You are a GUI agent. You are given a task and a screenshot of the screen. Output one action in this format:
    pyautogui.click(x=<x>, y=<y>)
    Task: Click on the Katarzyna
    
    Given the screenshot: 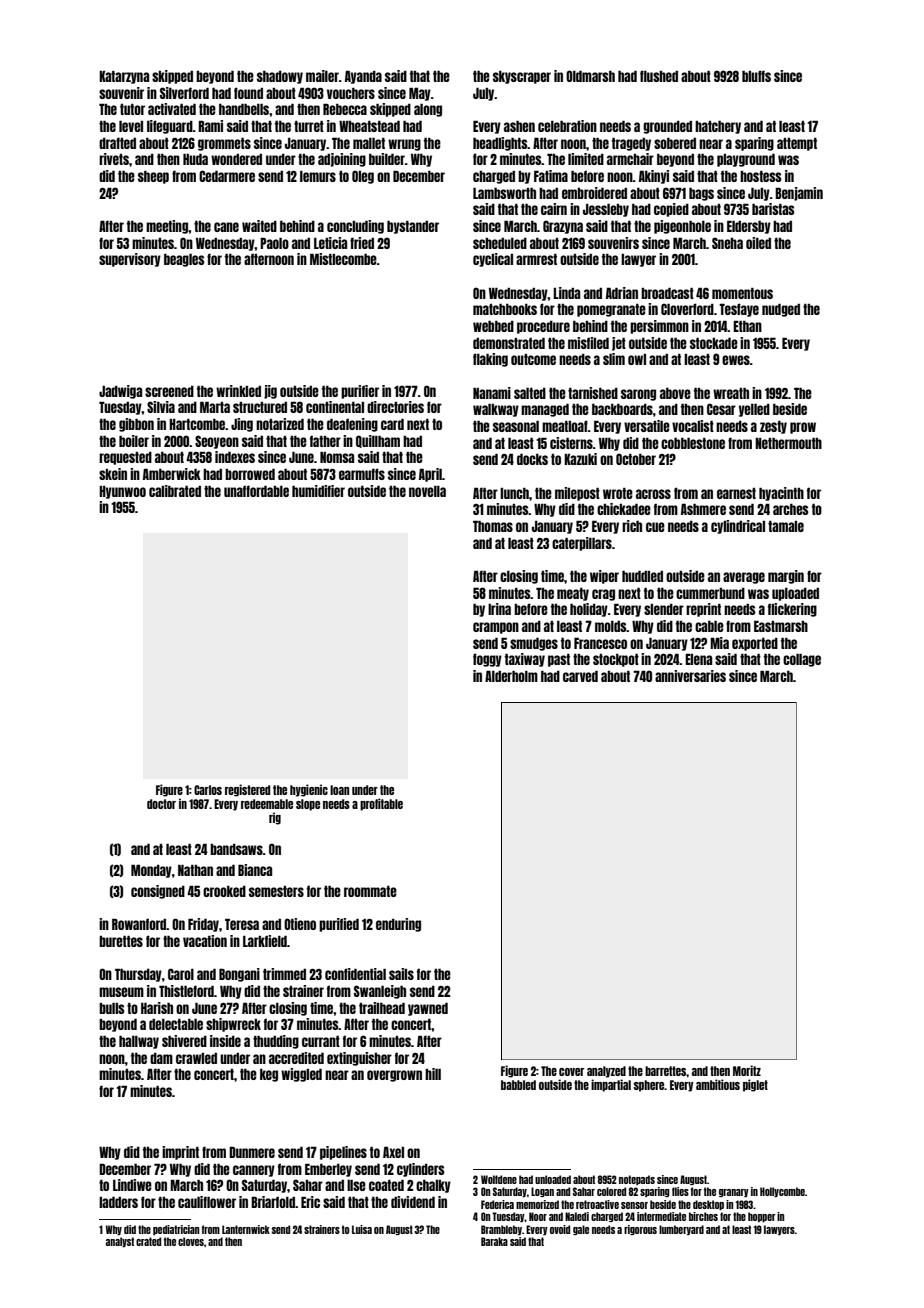 What is the action you would take?
    pyautogui.click(x=124, y=77)
